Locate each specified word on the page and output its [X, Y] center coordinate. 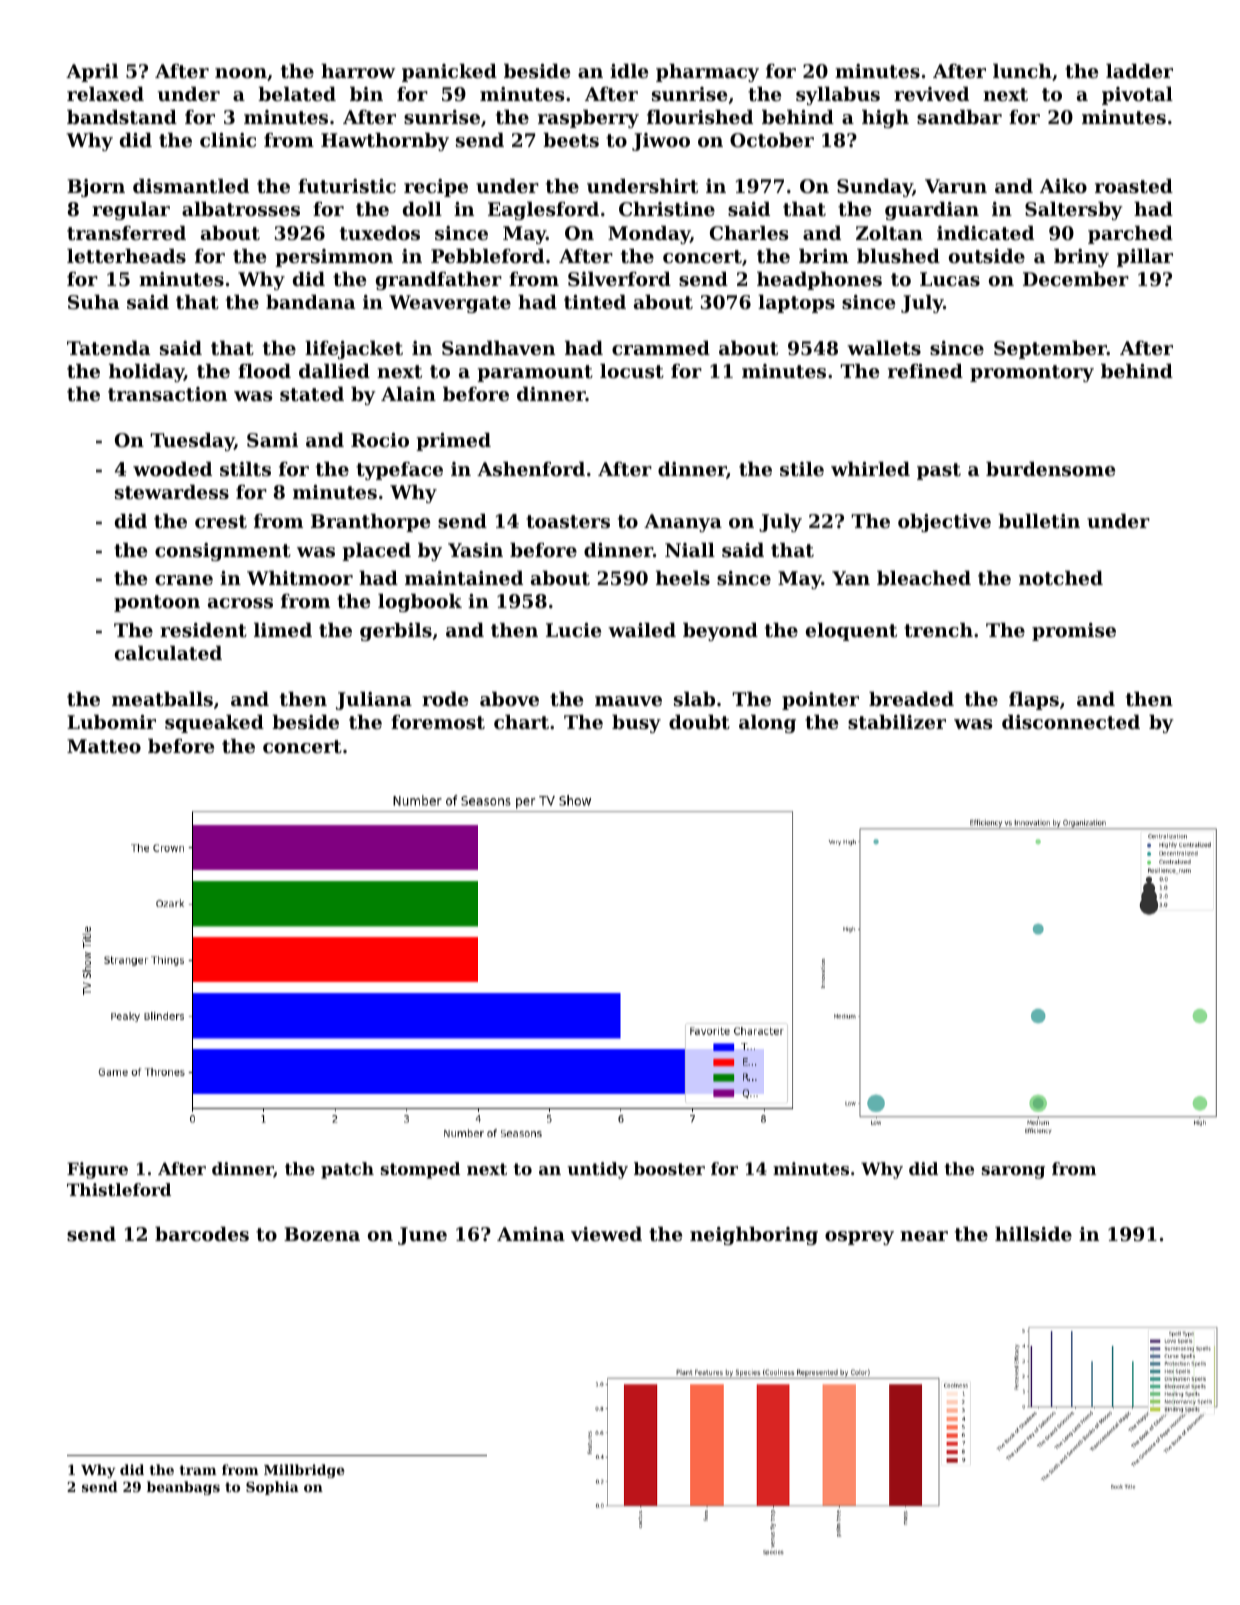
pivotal [1137, 95]
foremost [438, 722]
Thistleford [119, 1189]
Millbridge [304, 1471]
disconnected [1071, 721]
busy [636, 723]
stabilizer [897, 722]
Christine [667, 209]
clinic [228, 139]
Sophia [272, 1488]
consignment [223, 552]
